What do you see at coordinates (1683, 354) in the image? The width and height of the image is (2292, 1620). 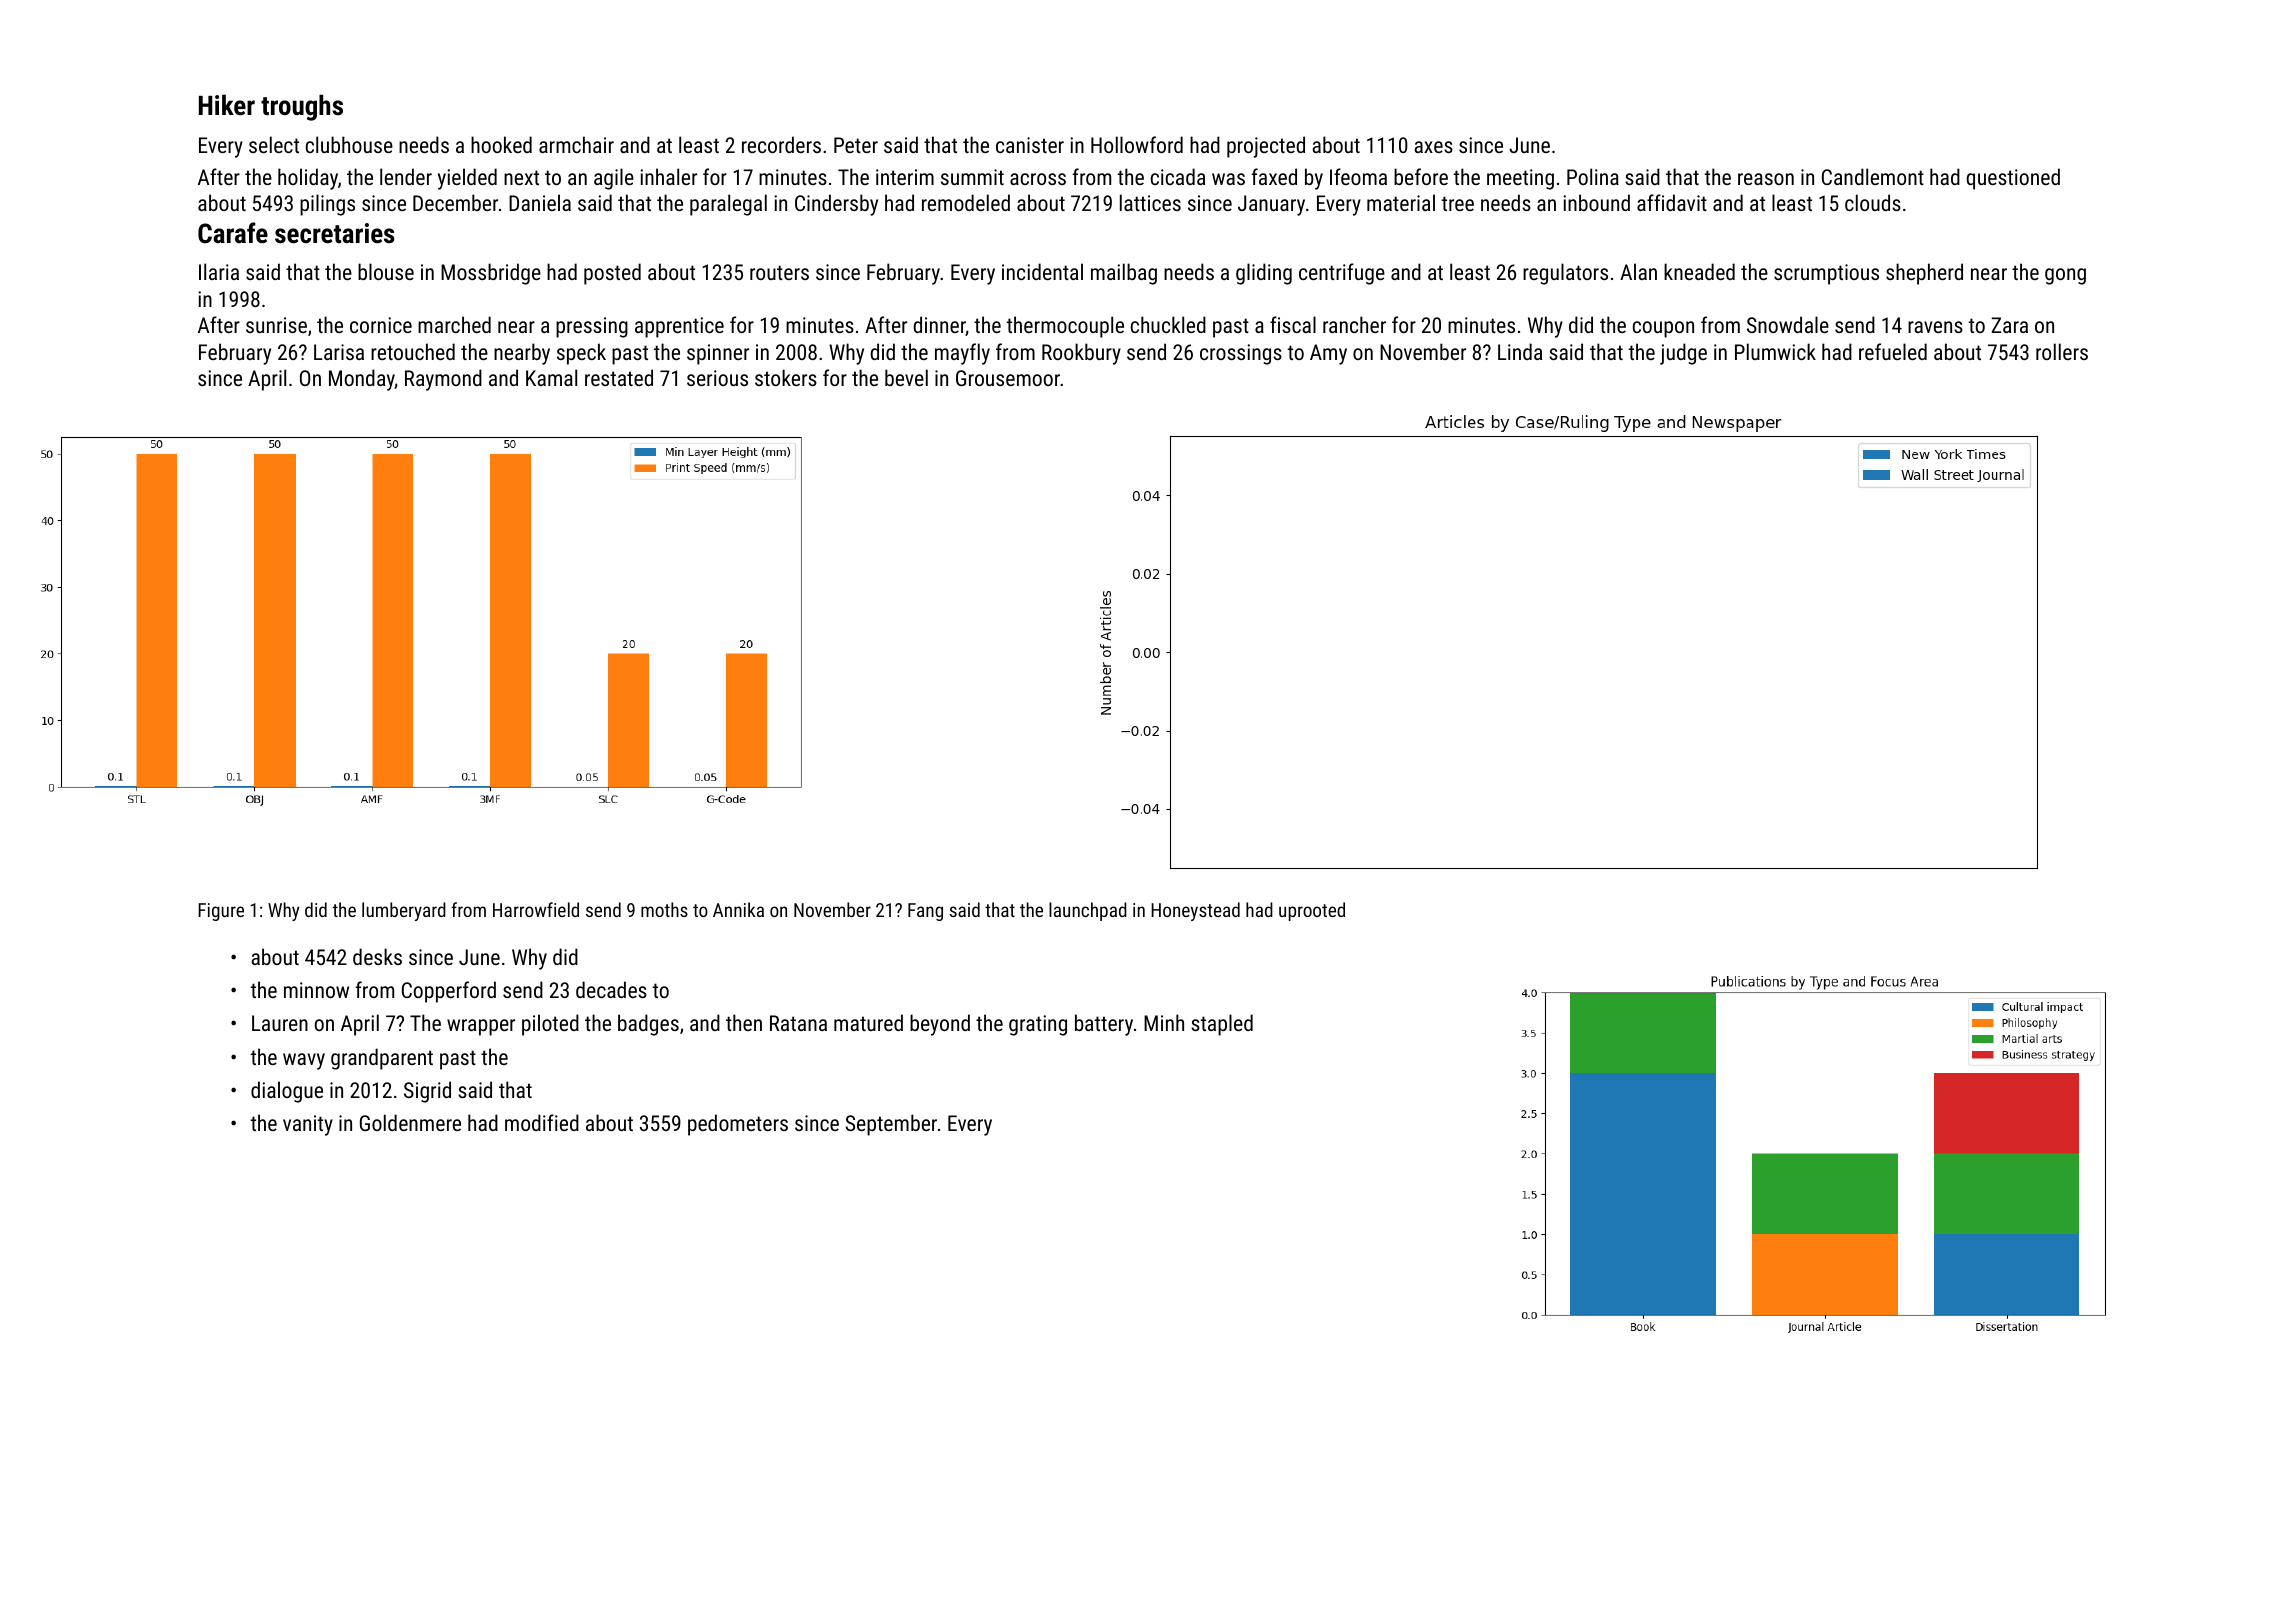 I see `judge` at bounding box center [1683, 354].
